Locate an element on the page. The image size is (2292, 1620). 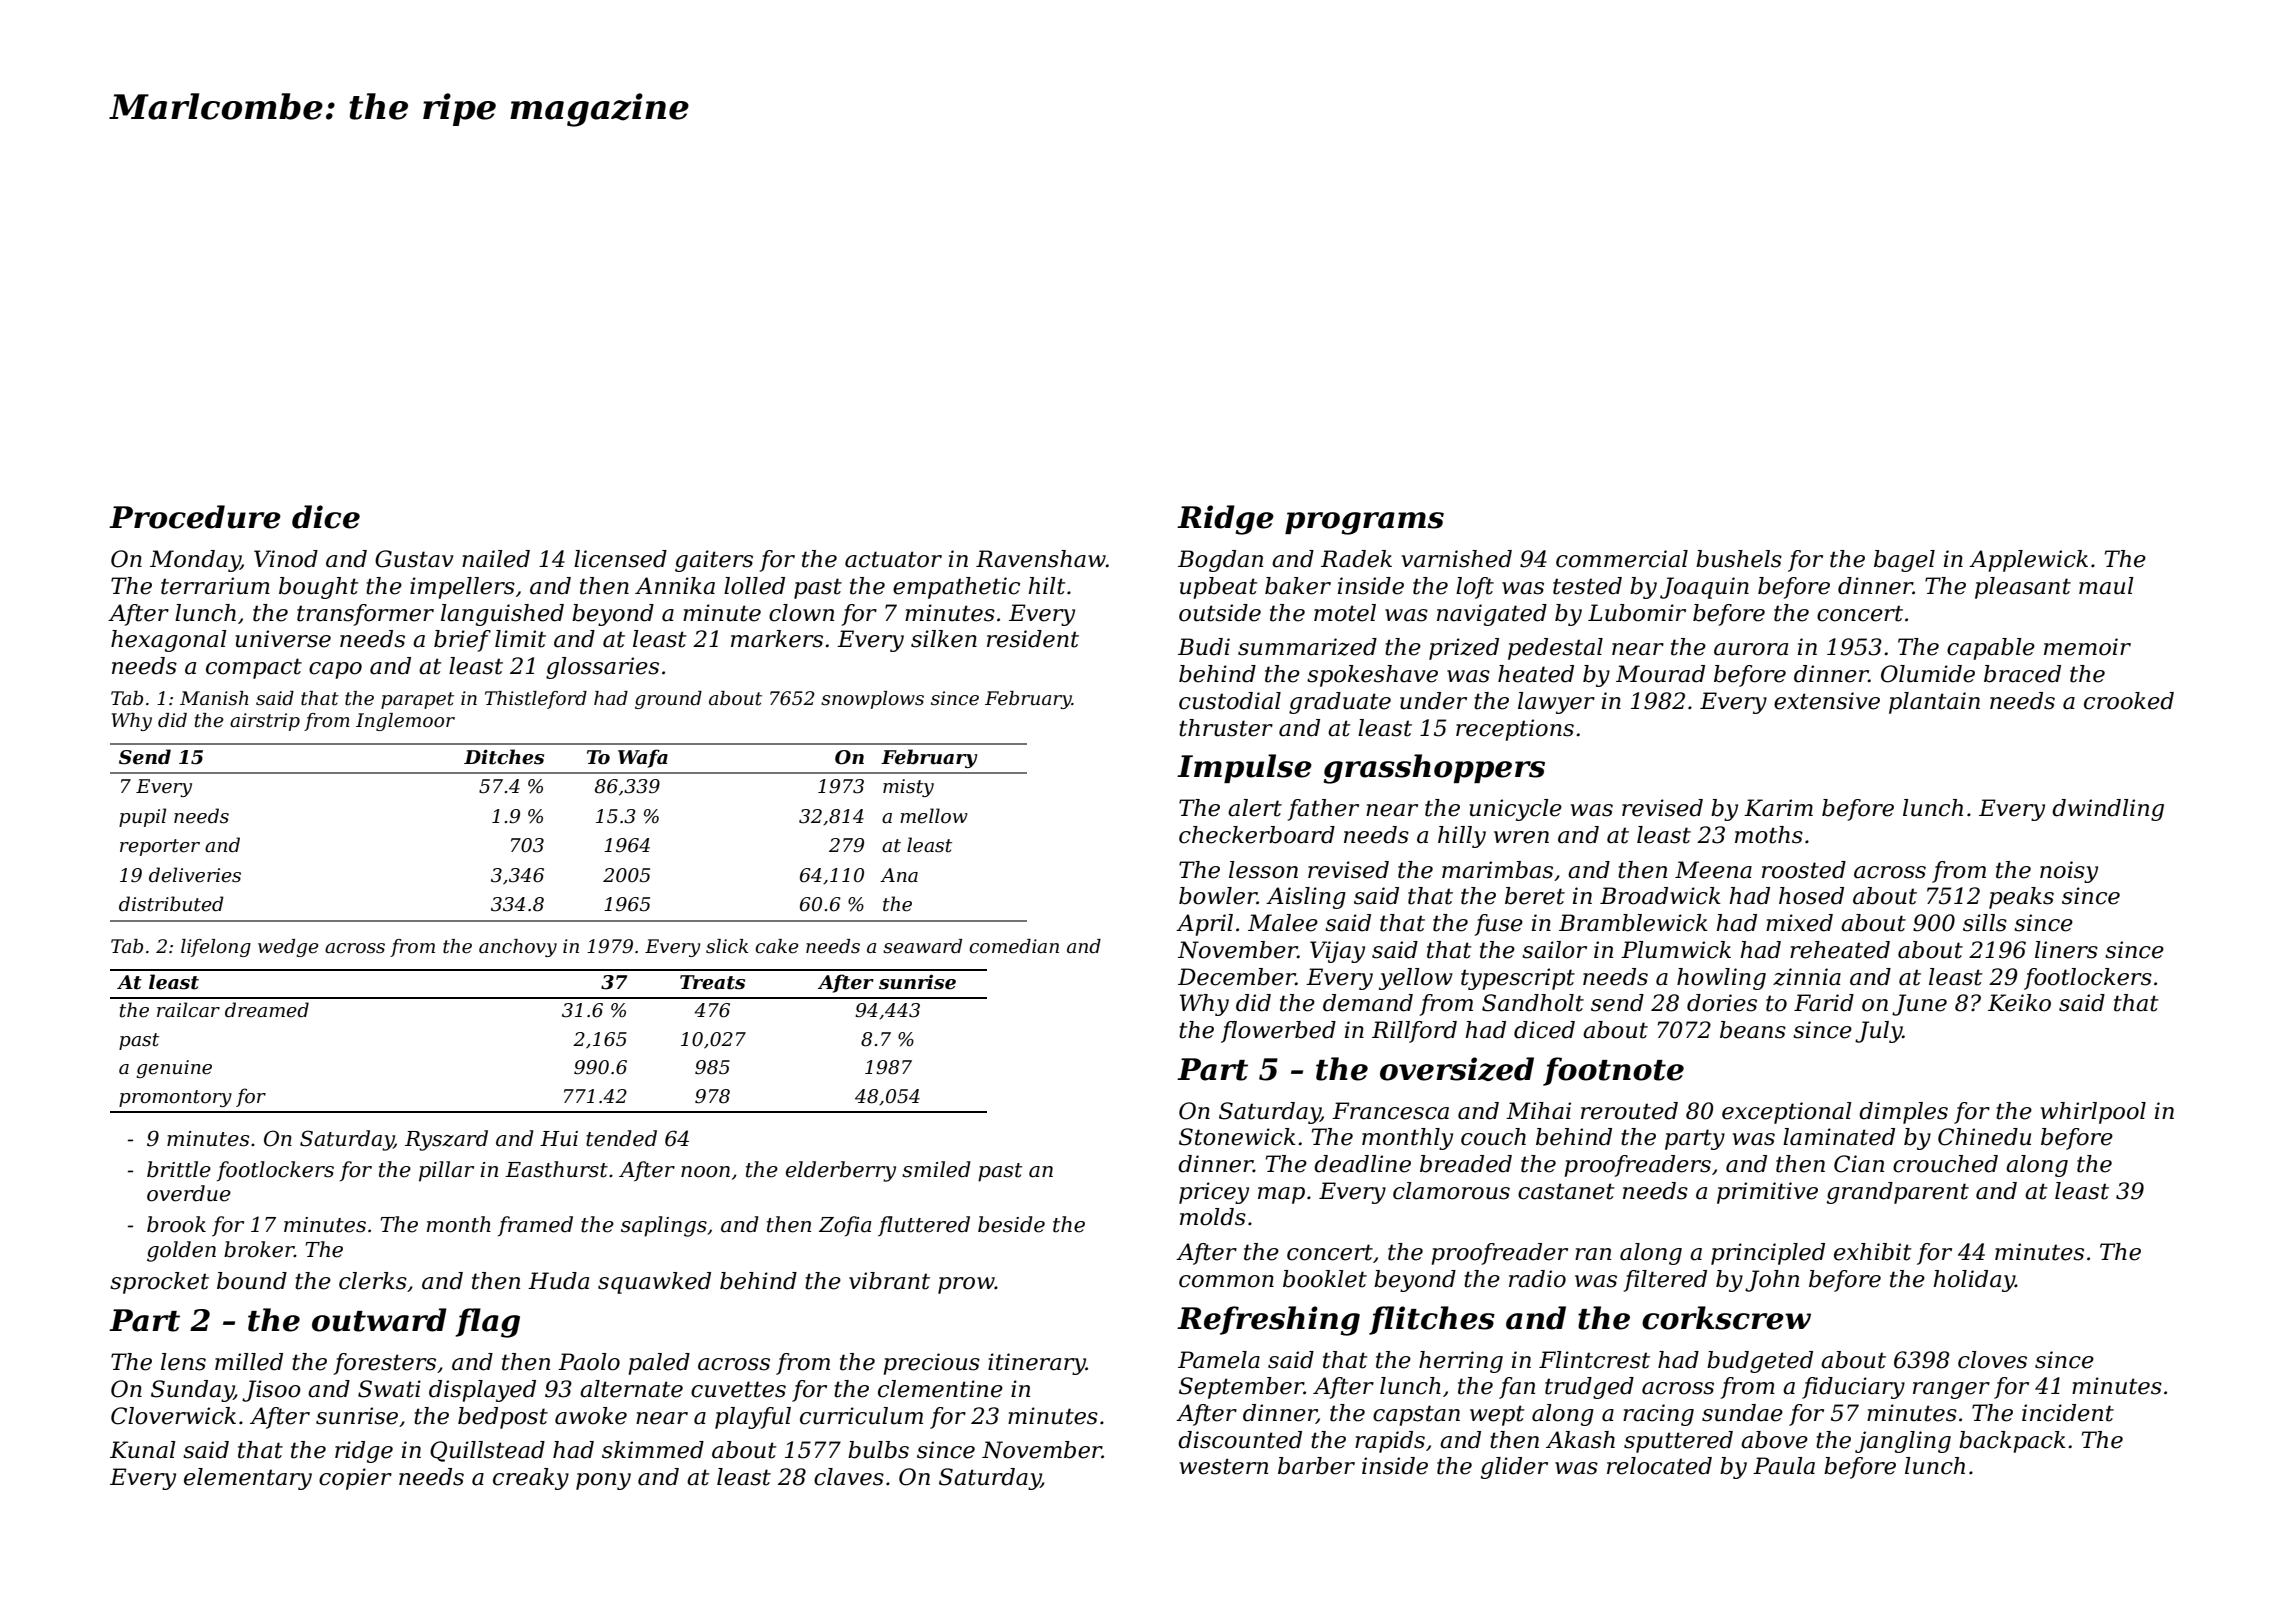
beans is located at coordinates (1753, 1030).
